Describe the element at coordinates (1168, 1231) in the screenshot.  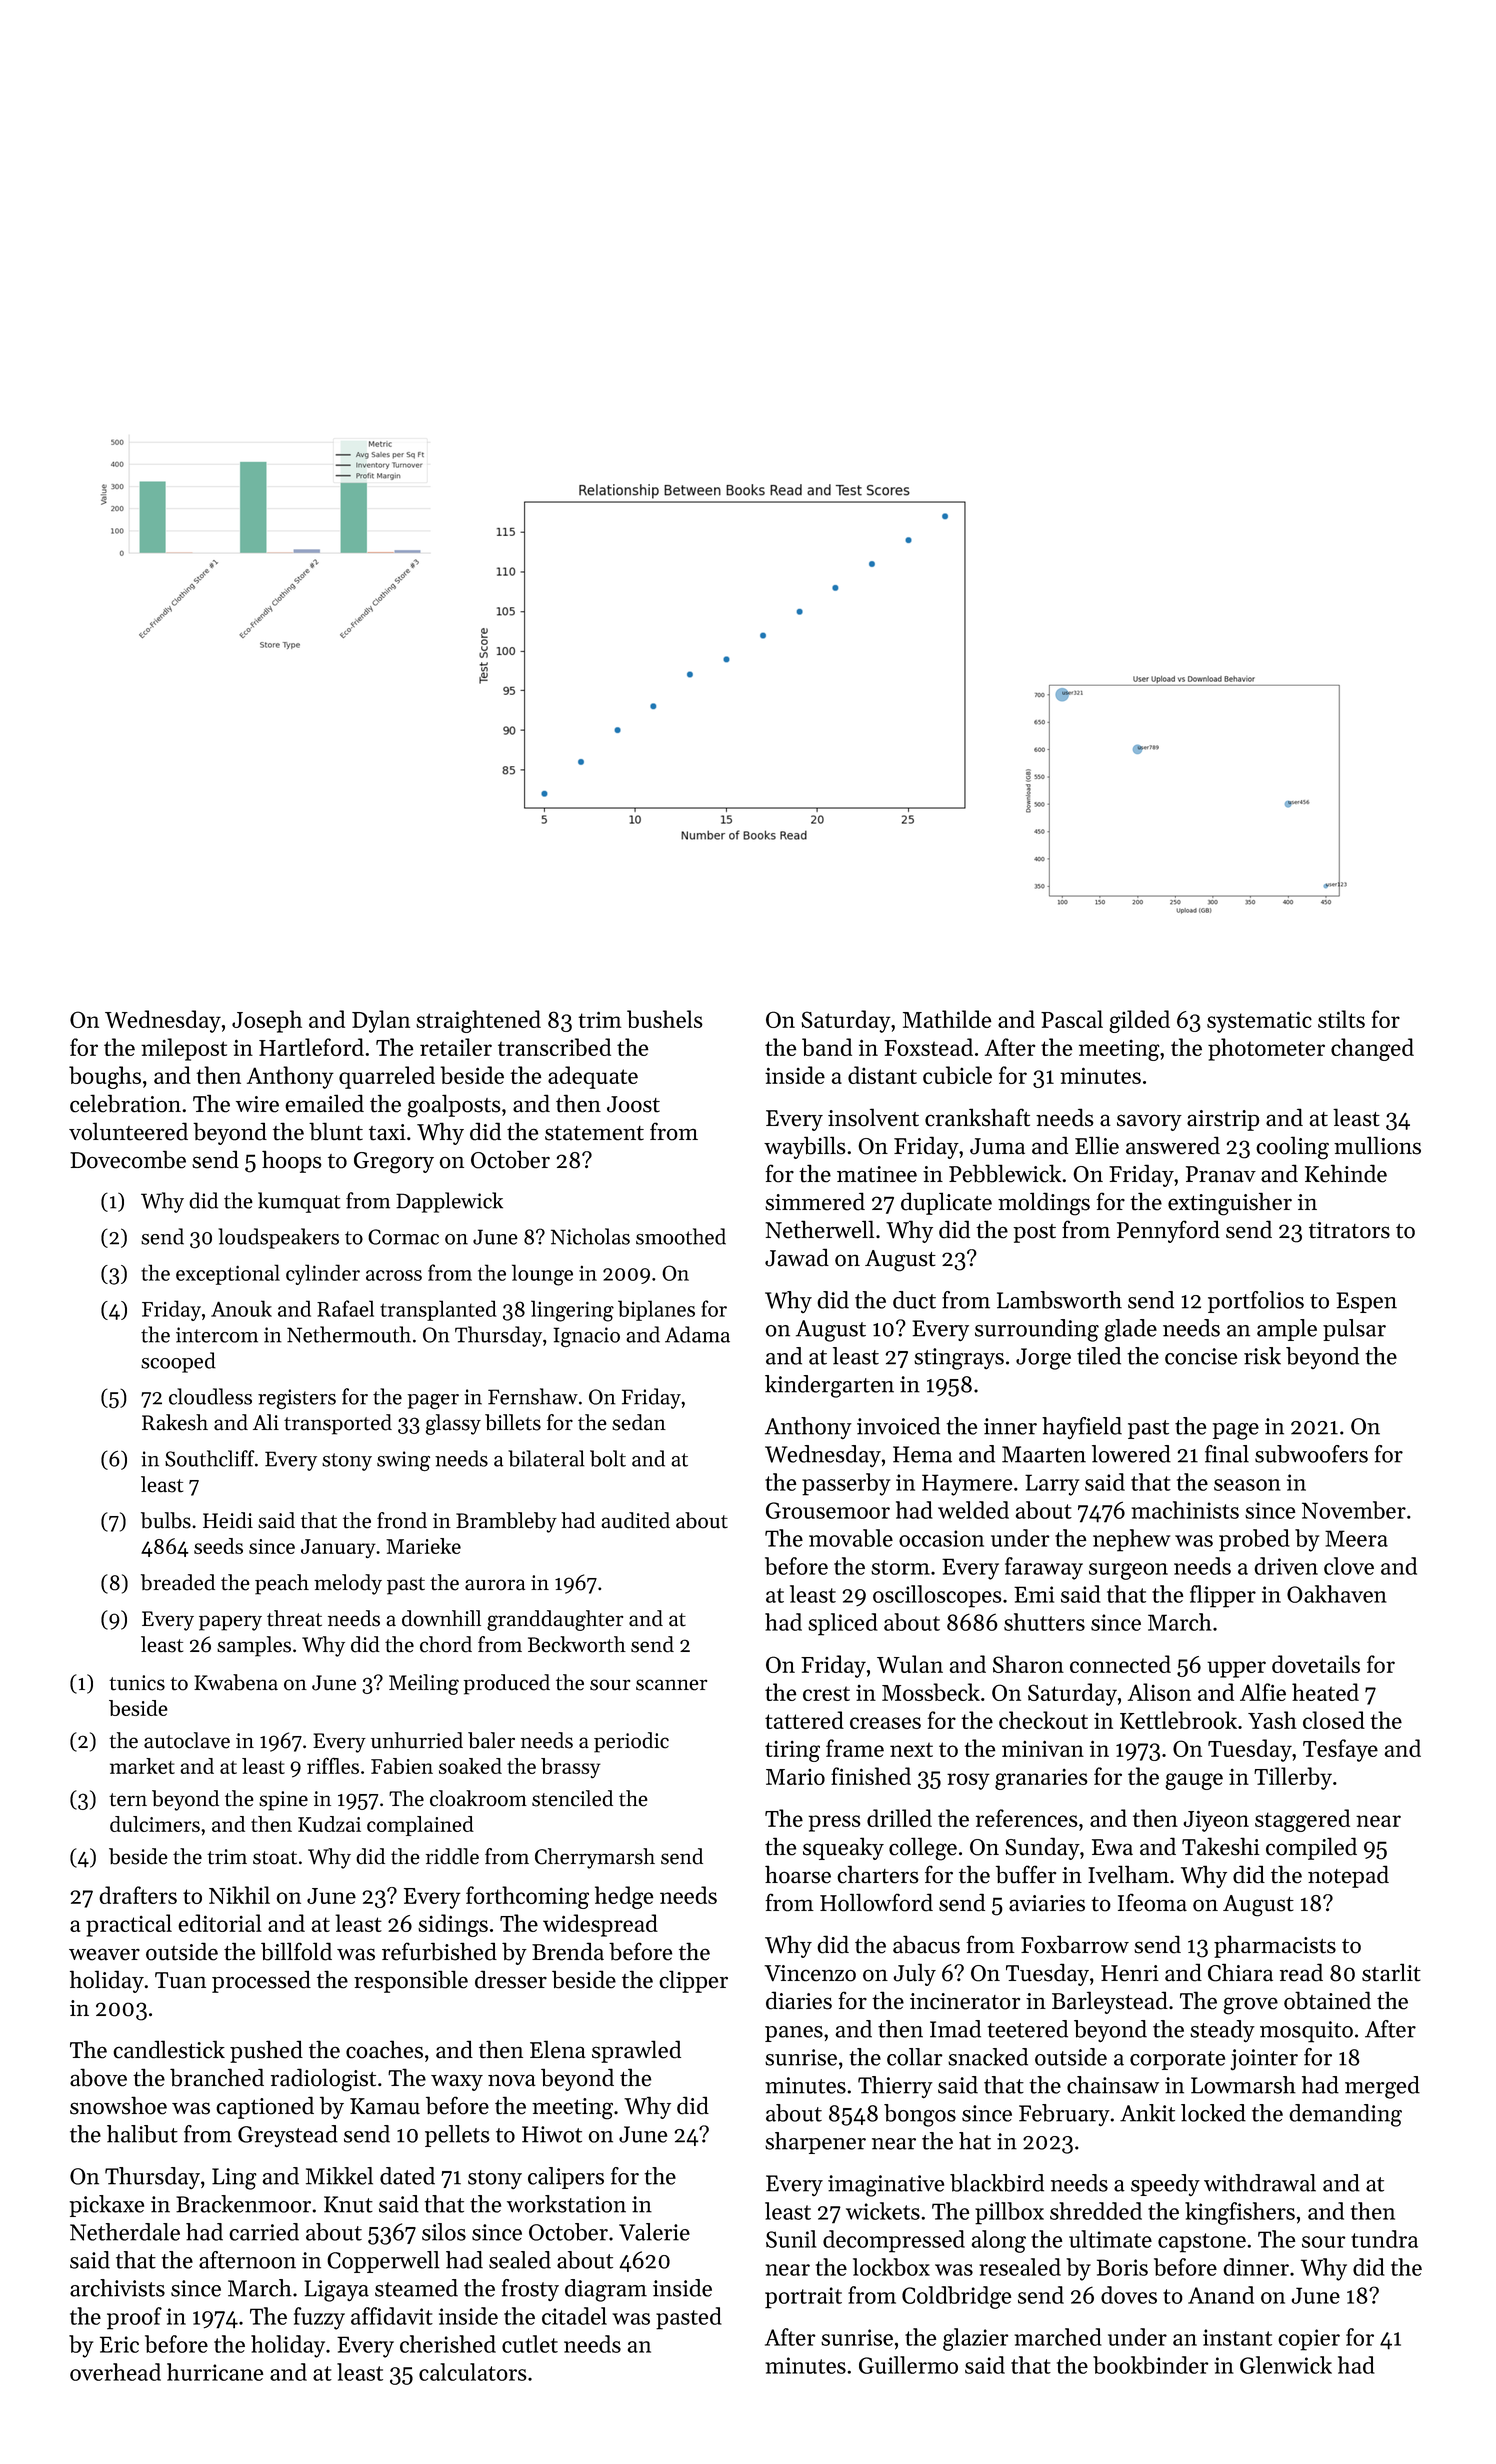
I see `Pennyford` at that location.
